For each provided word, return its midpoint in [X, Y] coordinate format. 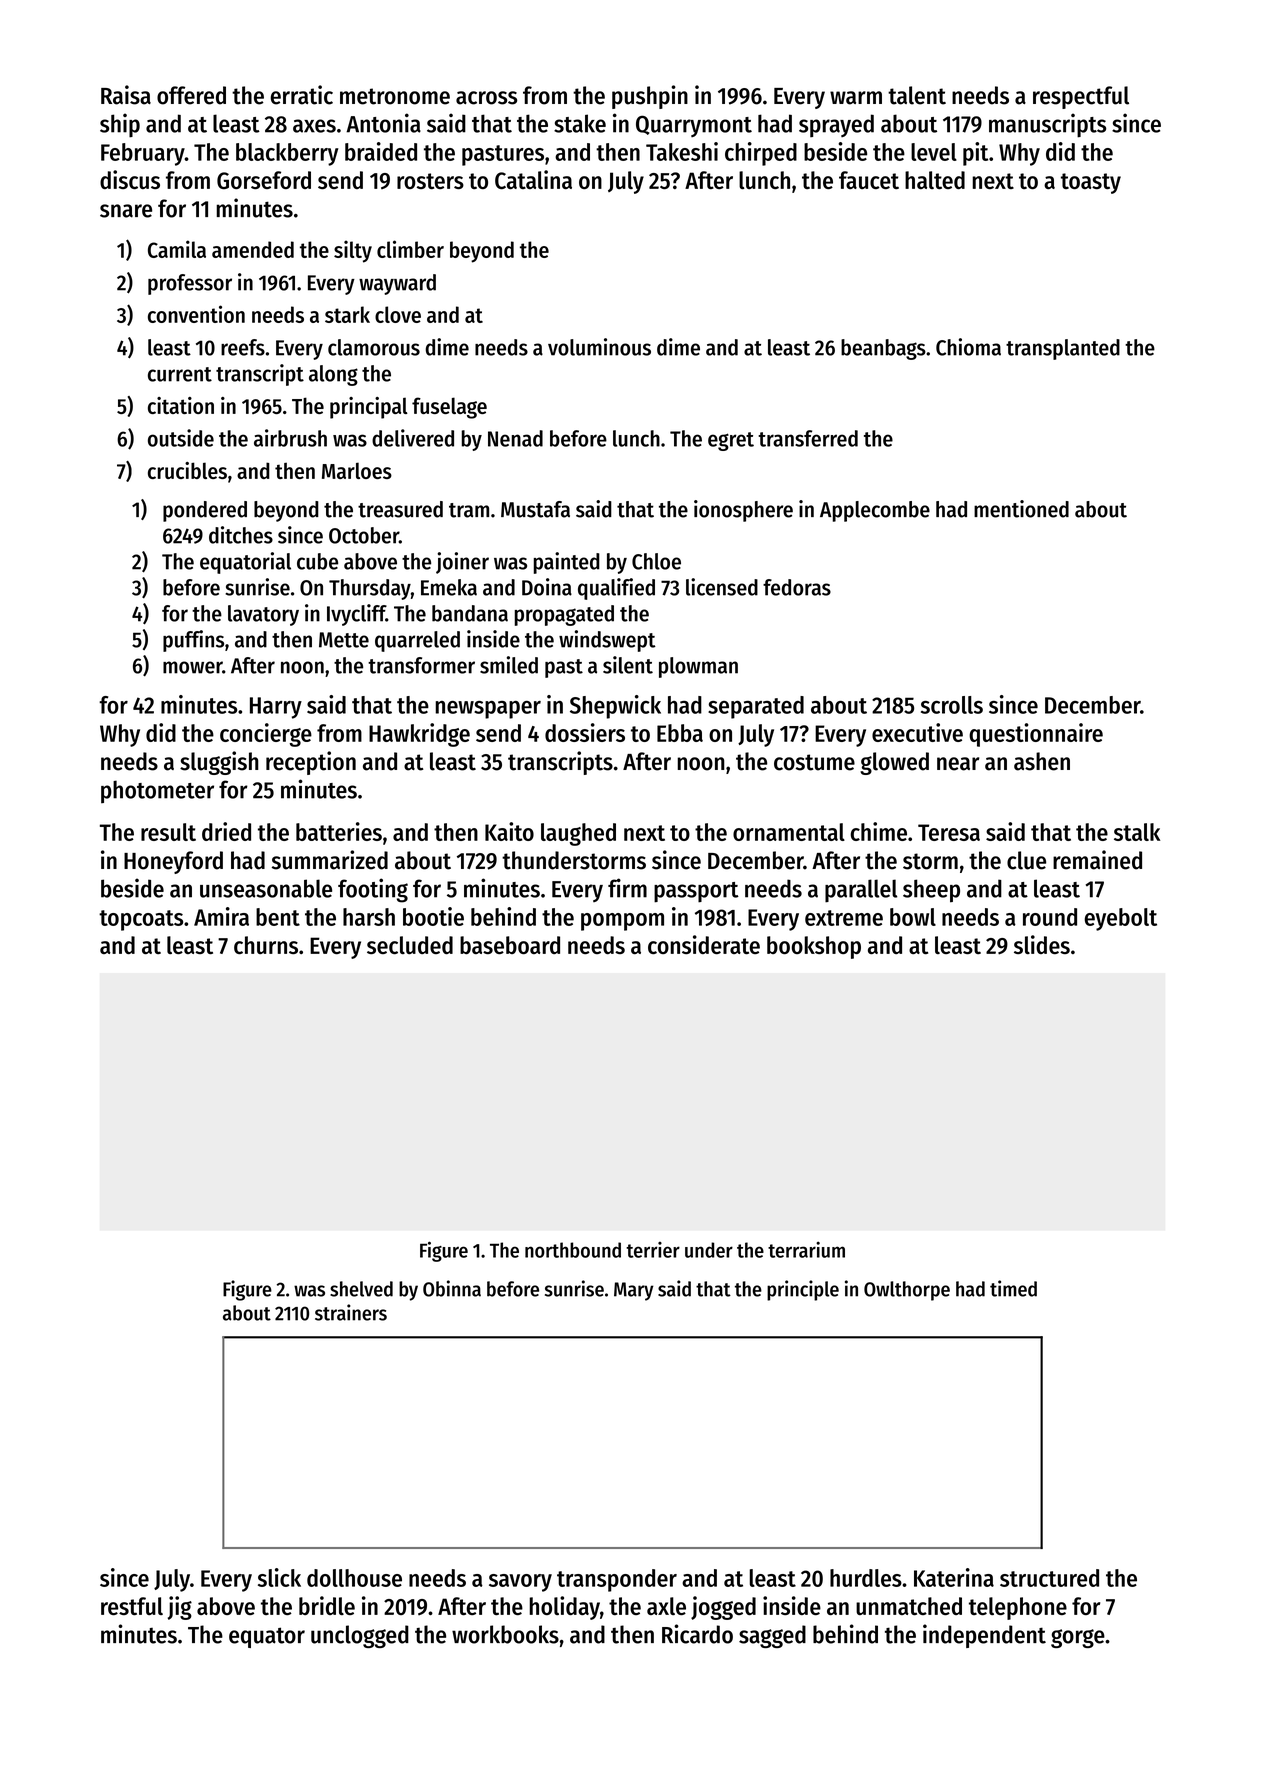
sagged [772, 1636]
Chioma [968, 347]
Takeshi [682, 151]
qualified [616, 589]
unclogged [360, 1636]
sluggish [219, 763]
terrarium [806, 1249]
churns [266, 945]
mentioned [1021, 509]
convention [196, 314]
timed [1013, 1288]
